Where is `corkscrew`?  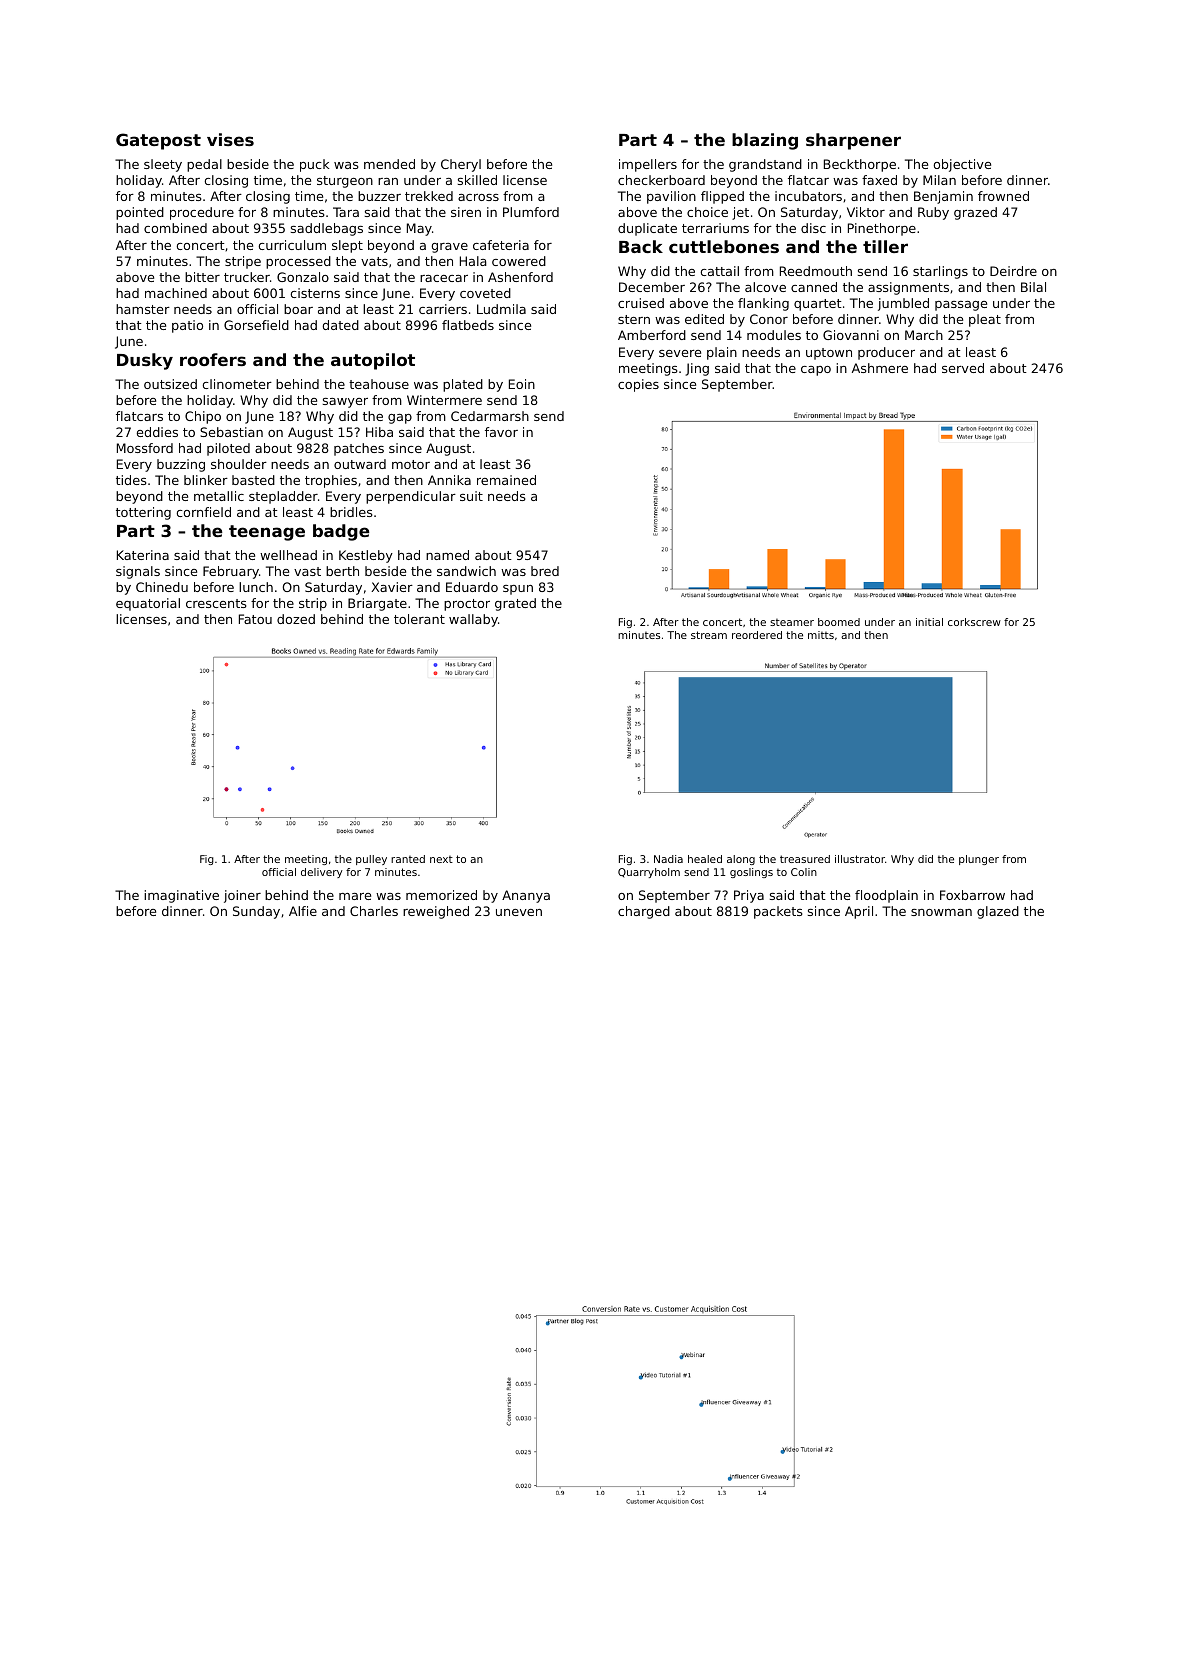
corkscrew is located at coordinates (974, 622).
